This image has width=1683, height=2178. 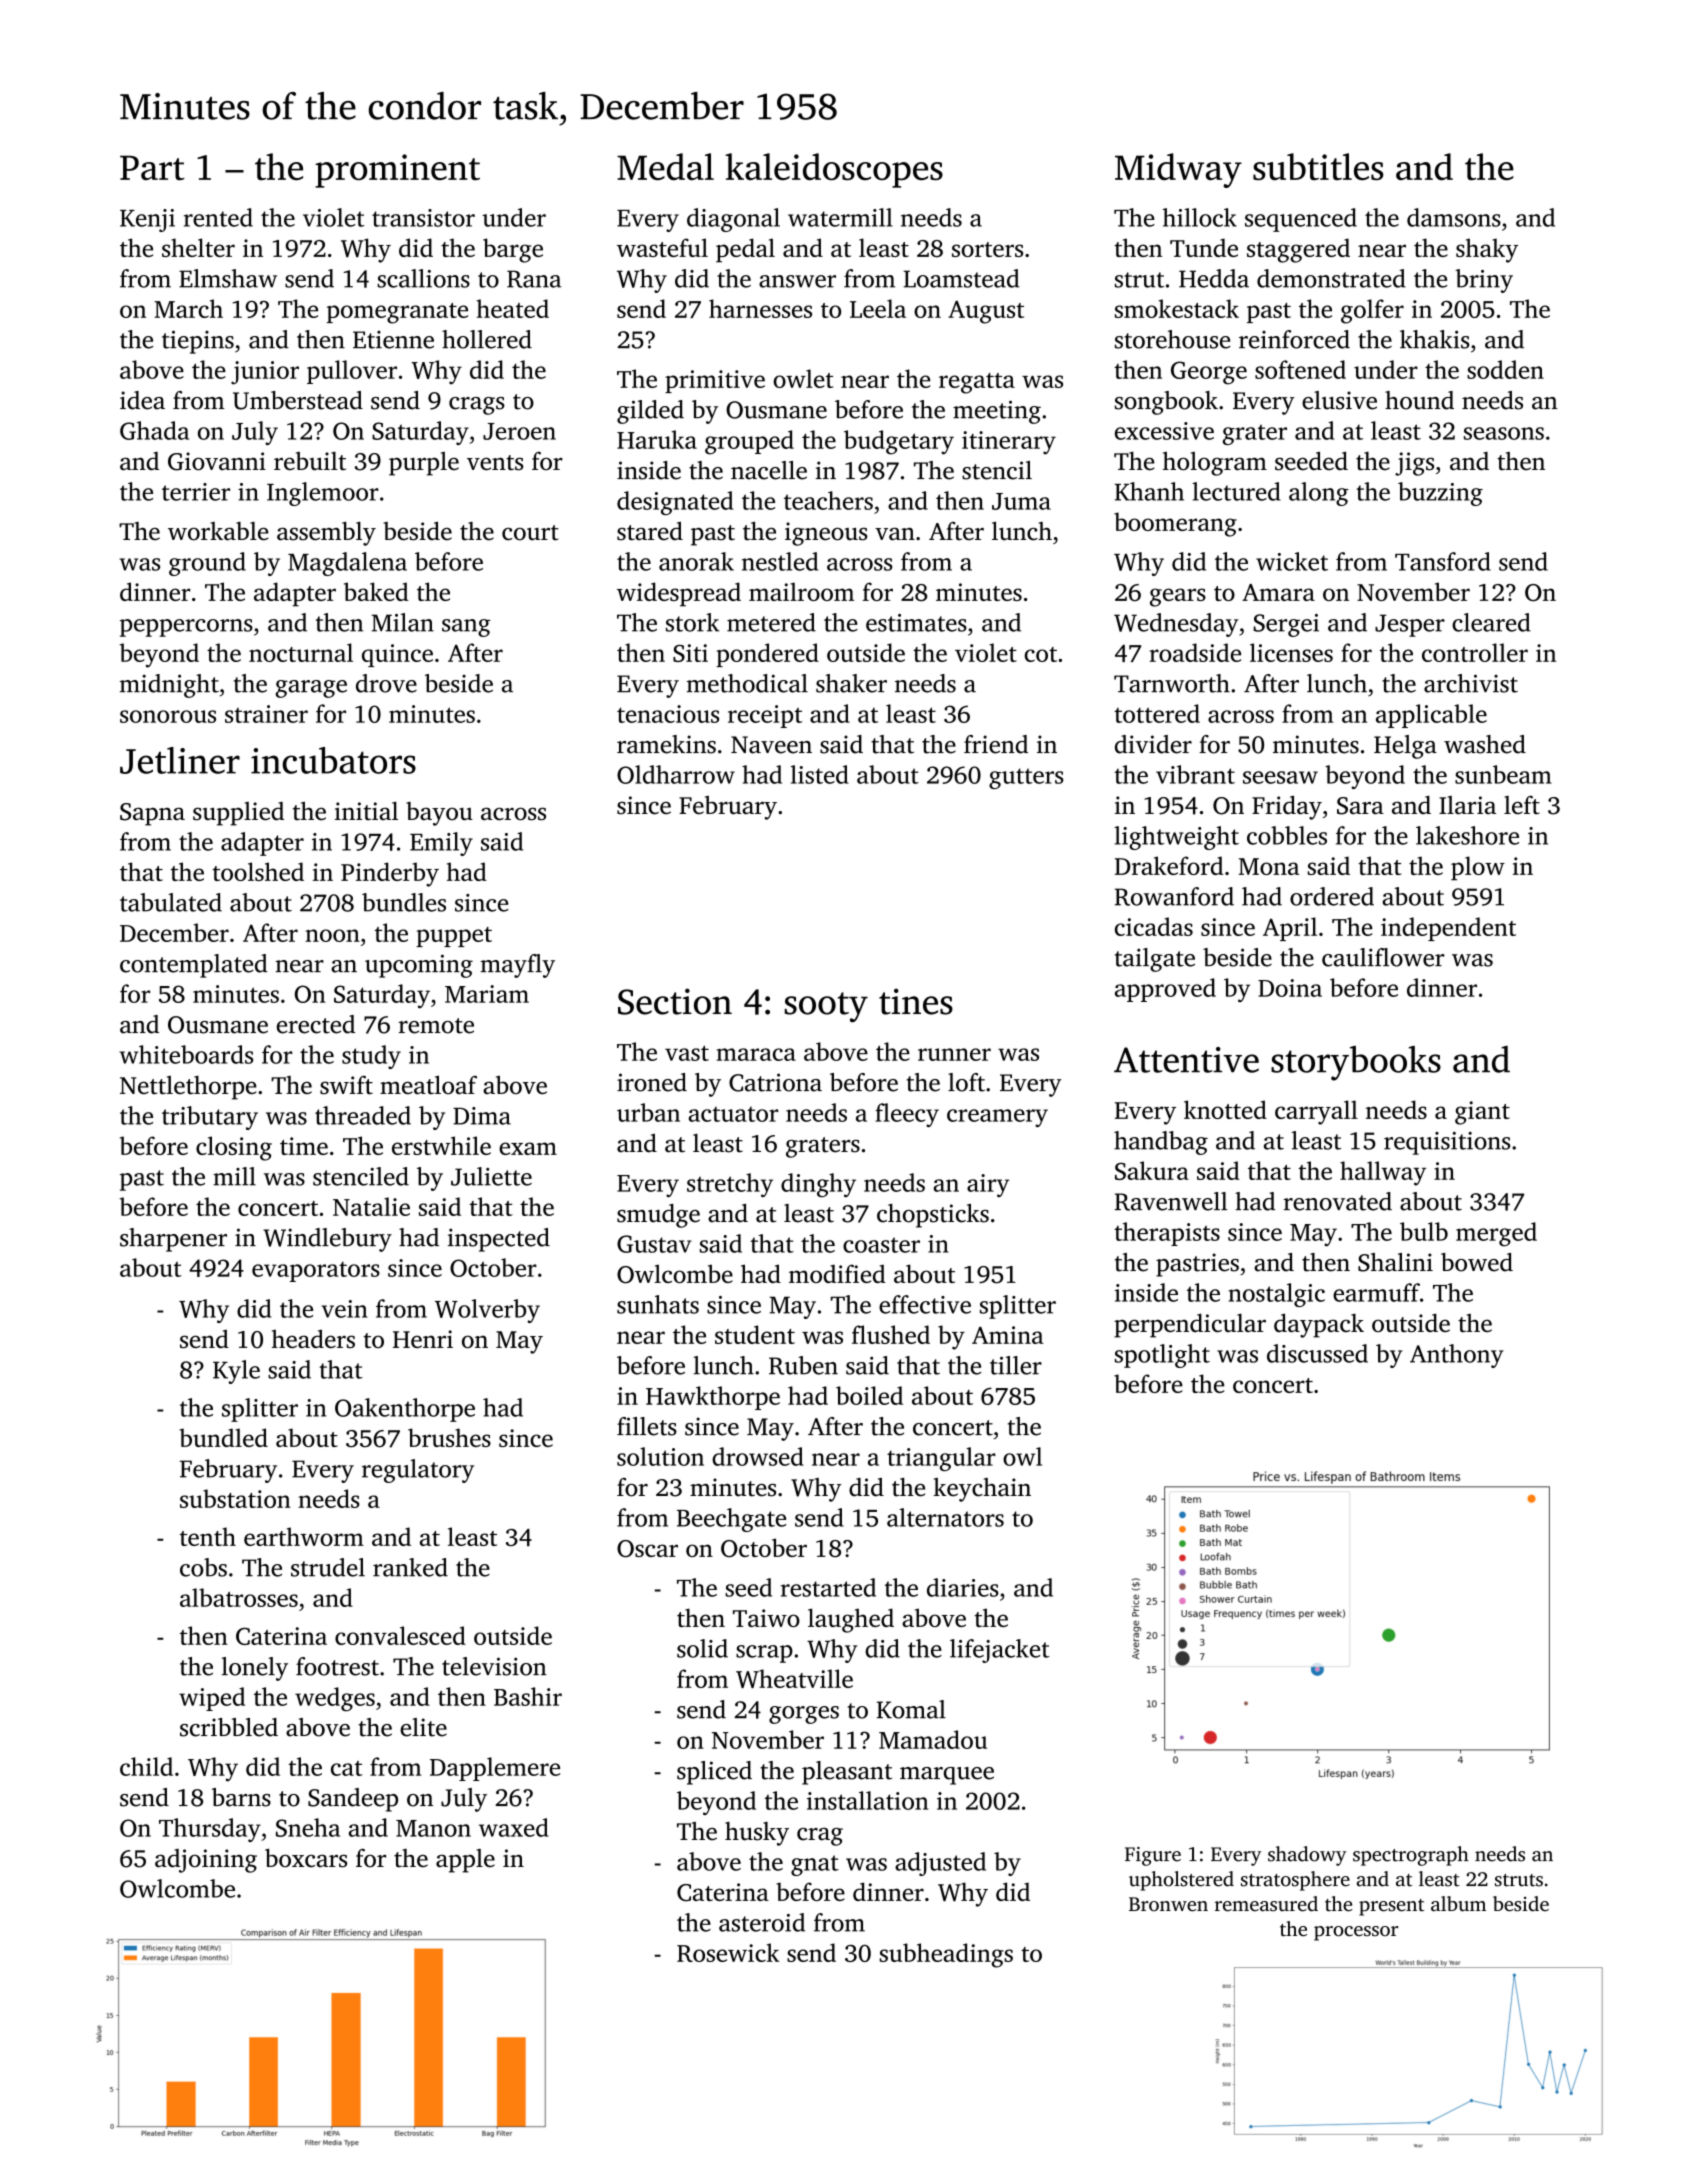 I want to click on keychain, so click(x=982, y=1490).
